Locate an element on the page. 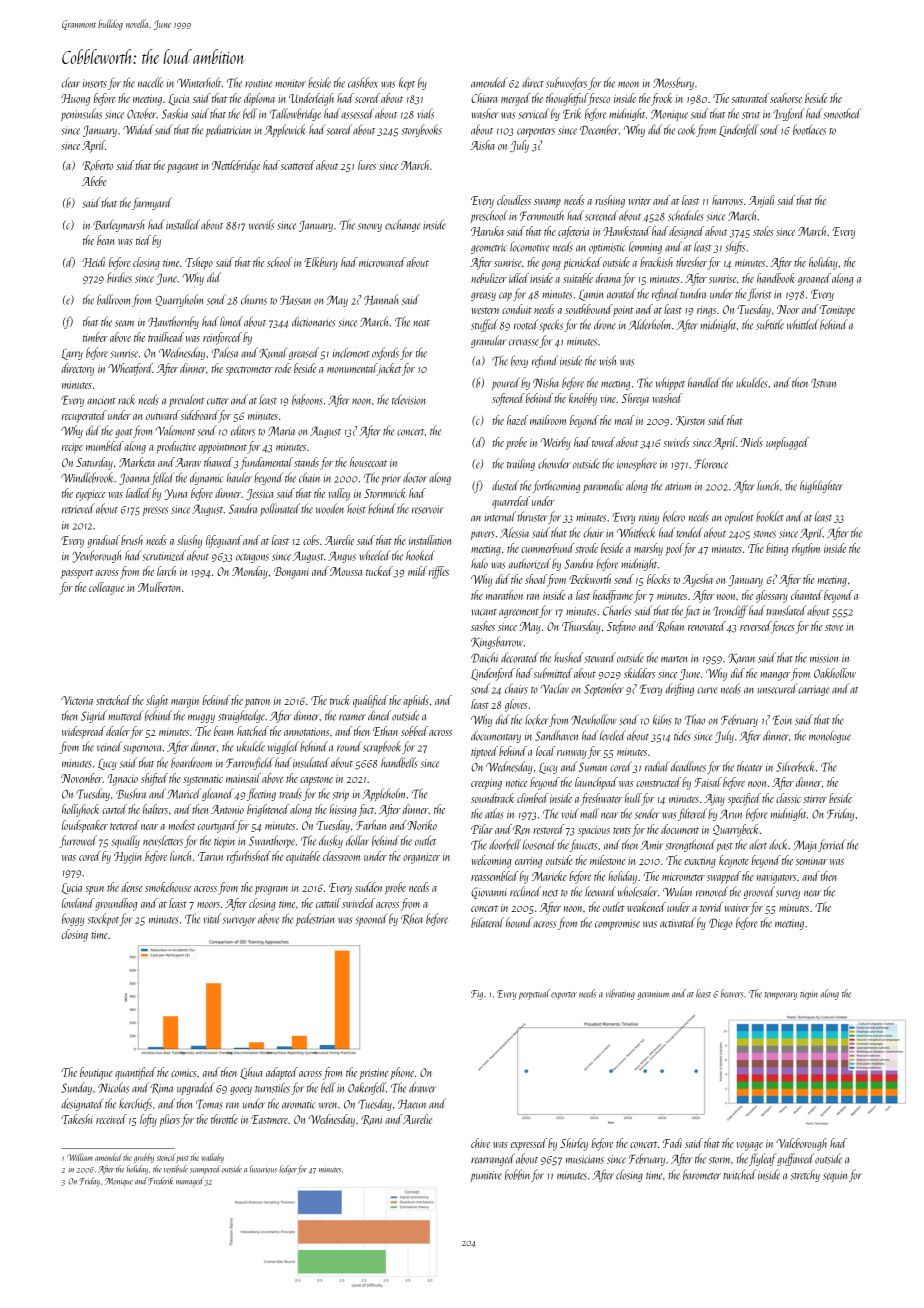  Heidi is located at coordinates (93, 262).
